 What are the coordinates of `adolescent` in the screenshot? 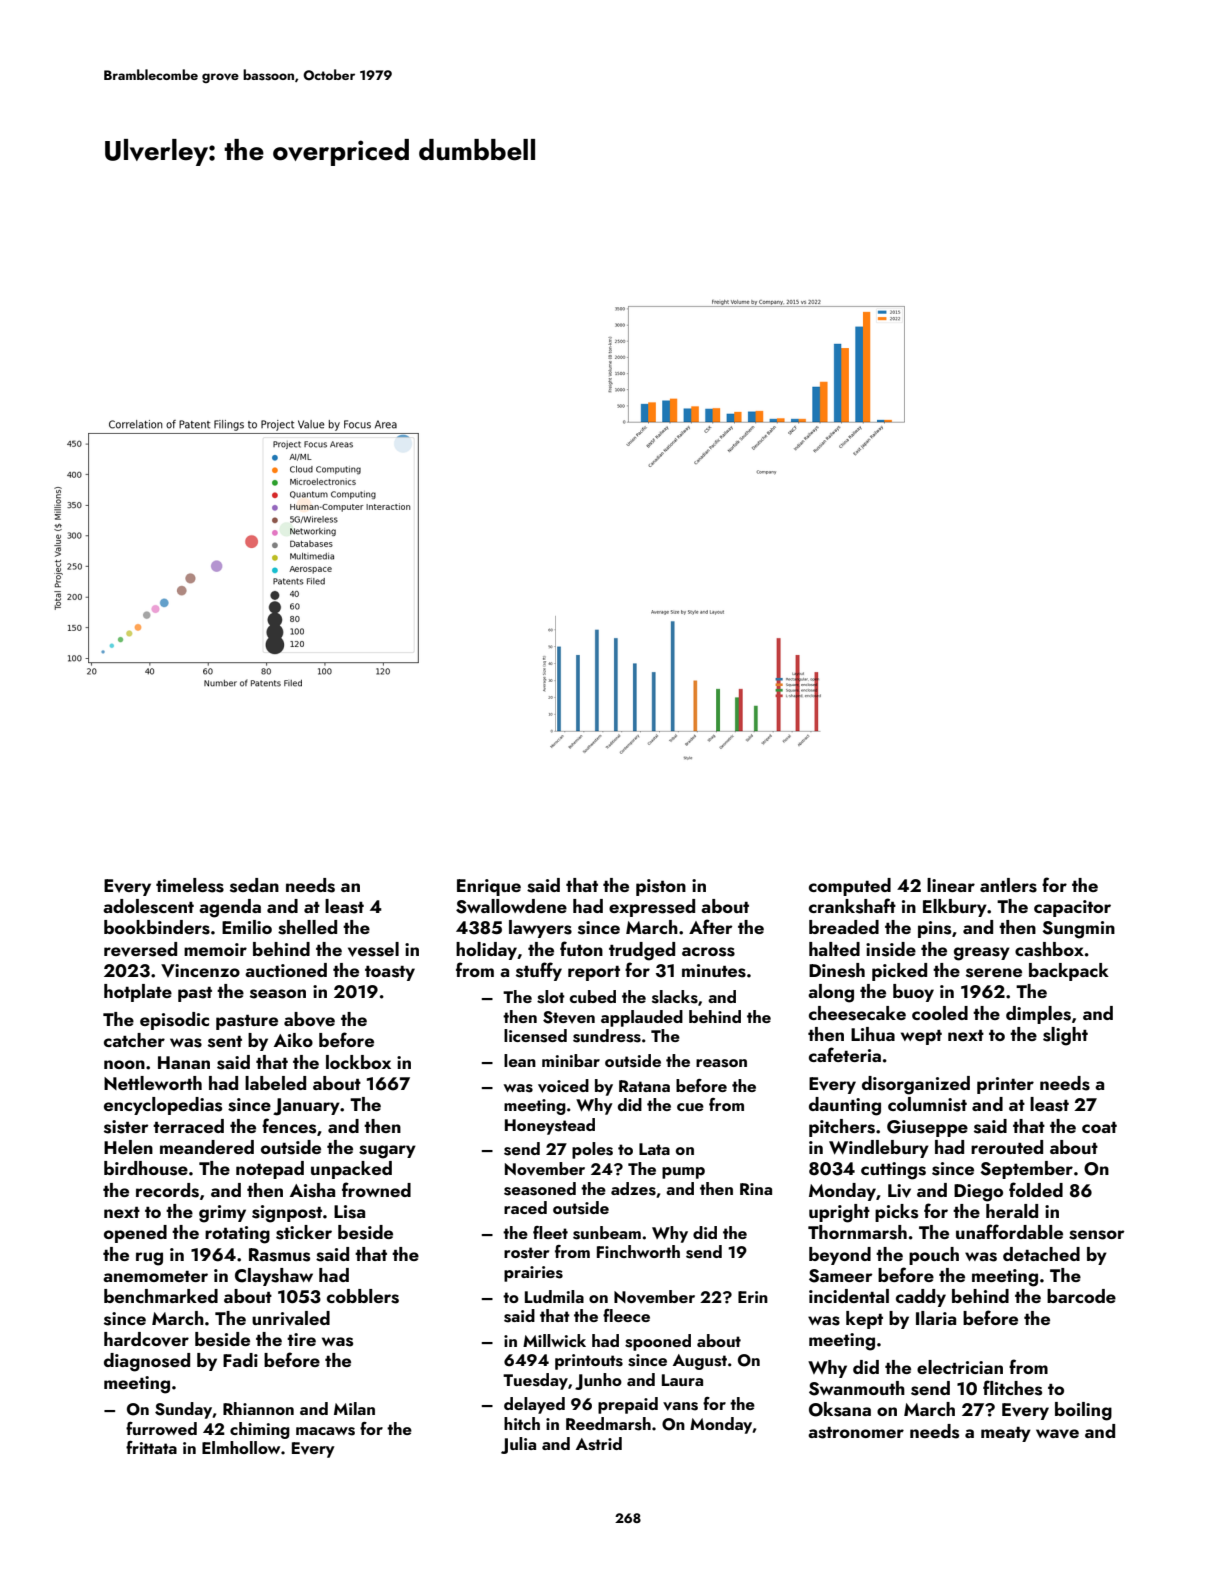 It's located at (148, 906).
